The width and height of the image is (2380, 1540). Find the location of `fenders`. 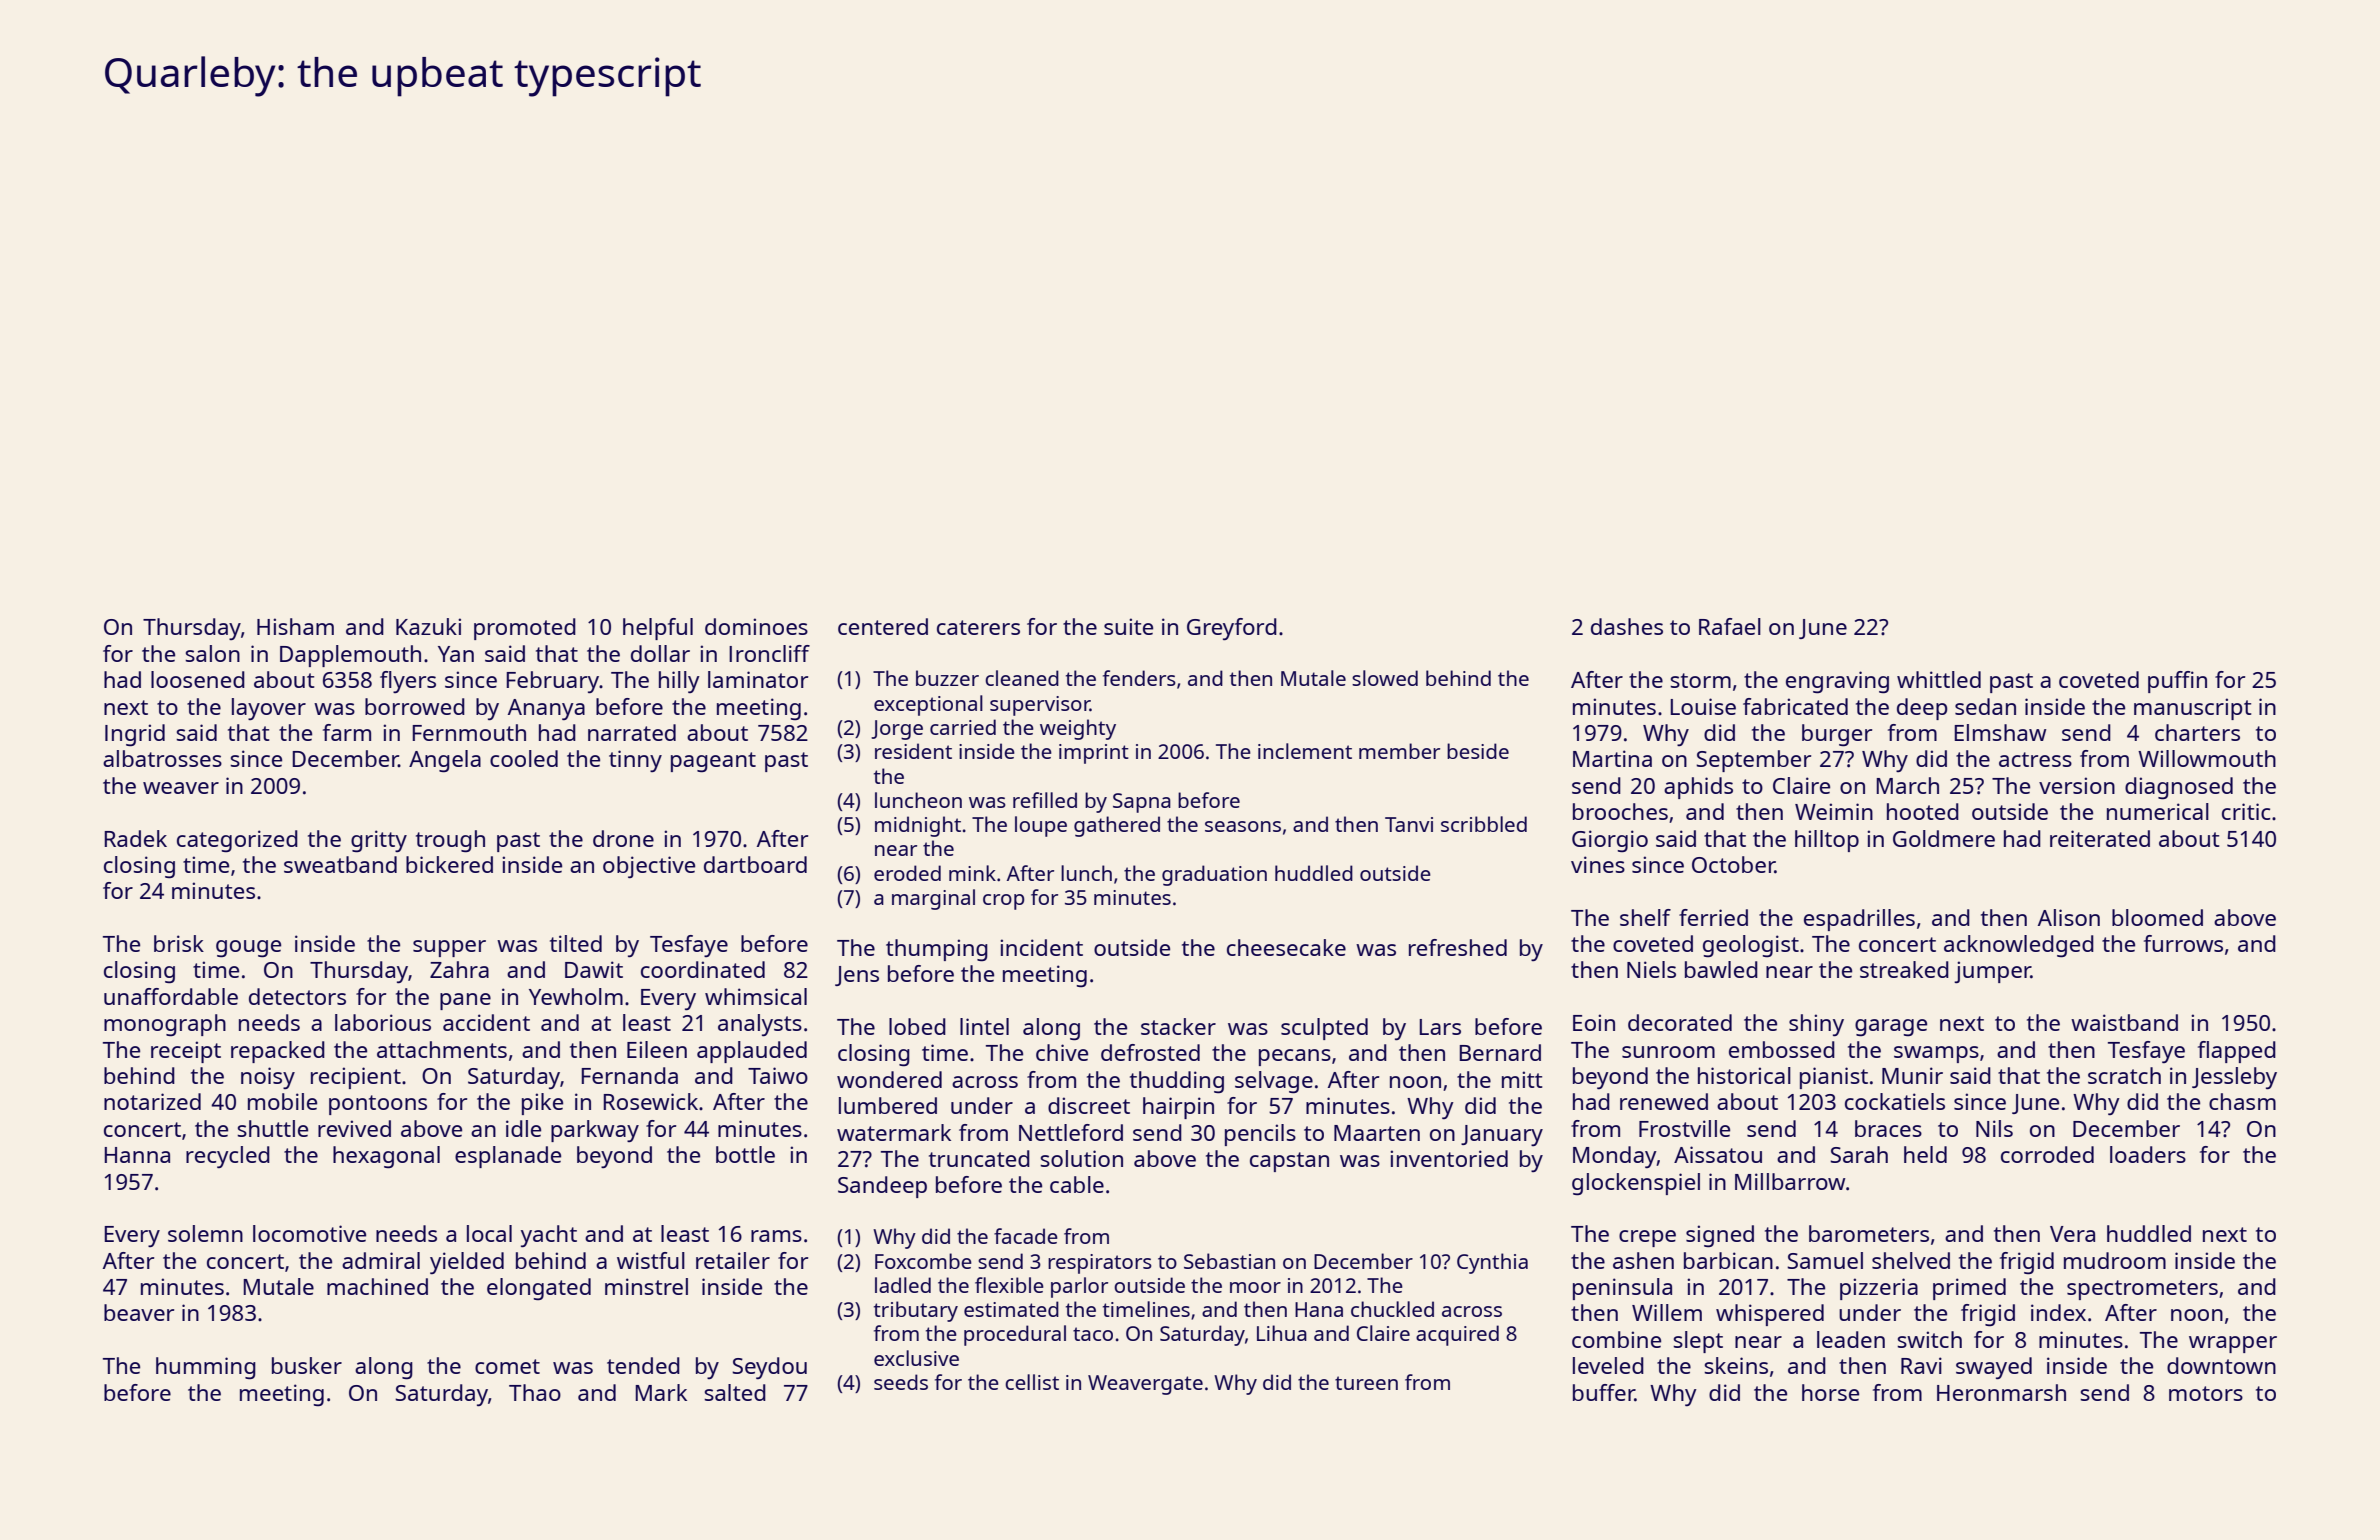

fenders is located at coordinates (1139, 678).
